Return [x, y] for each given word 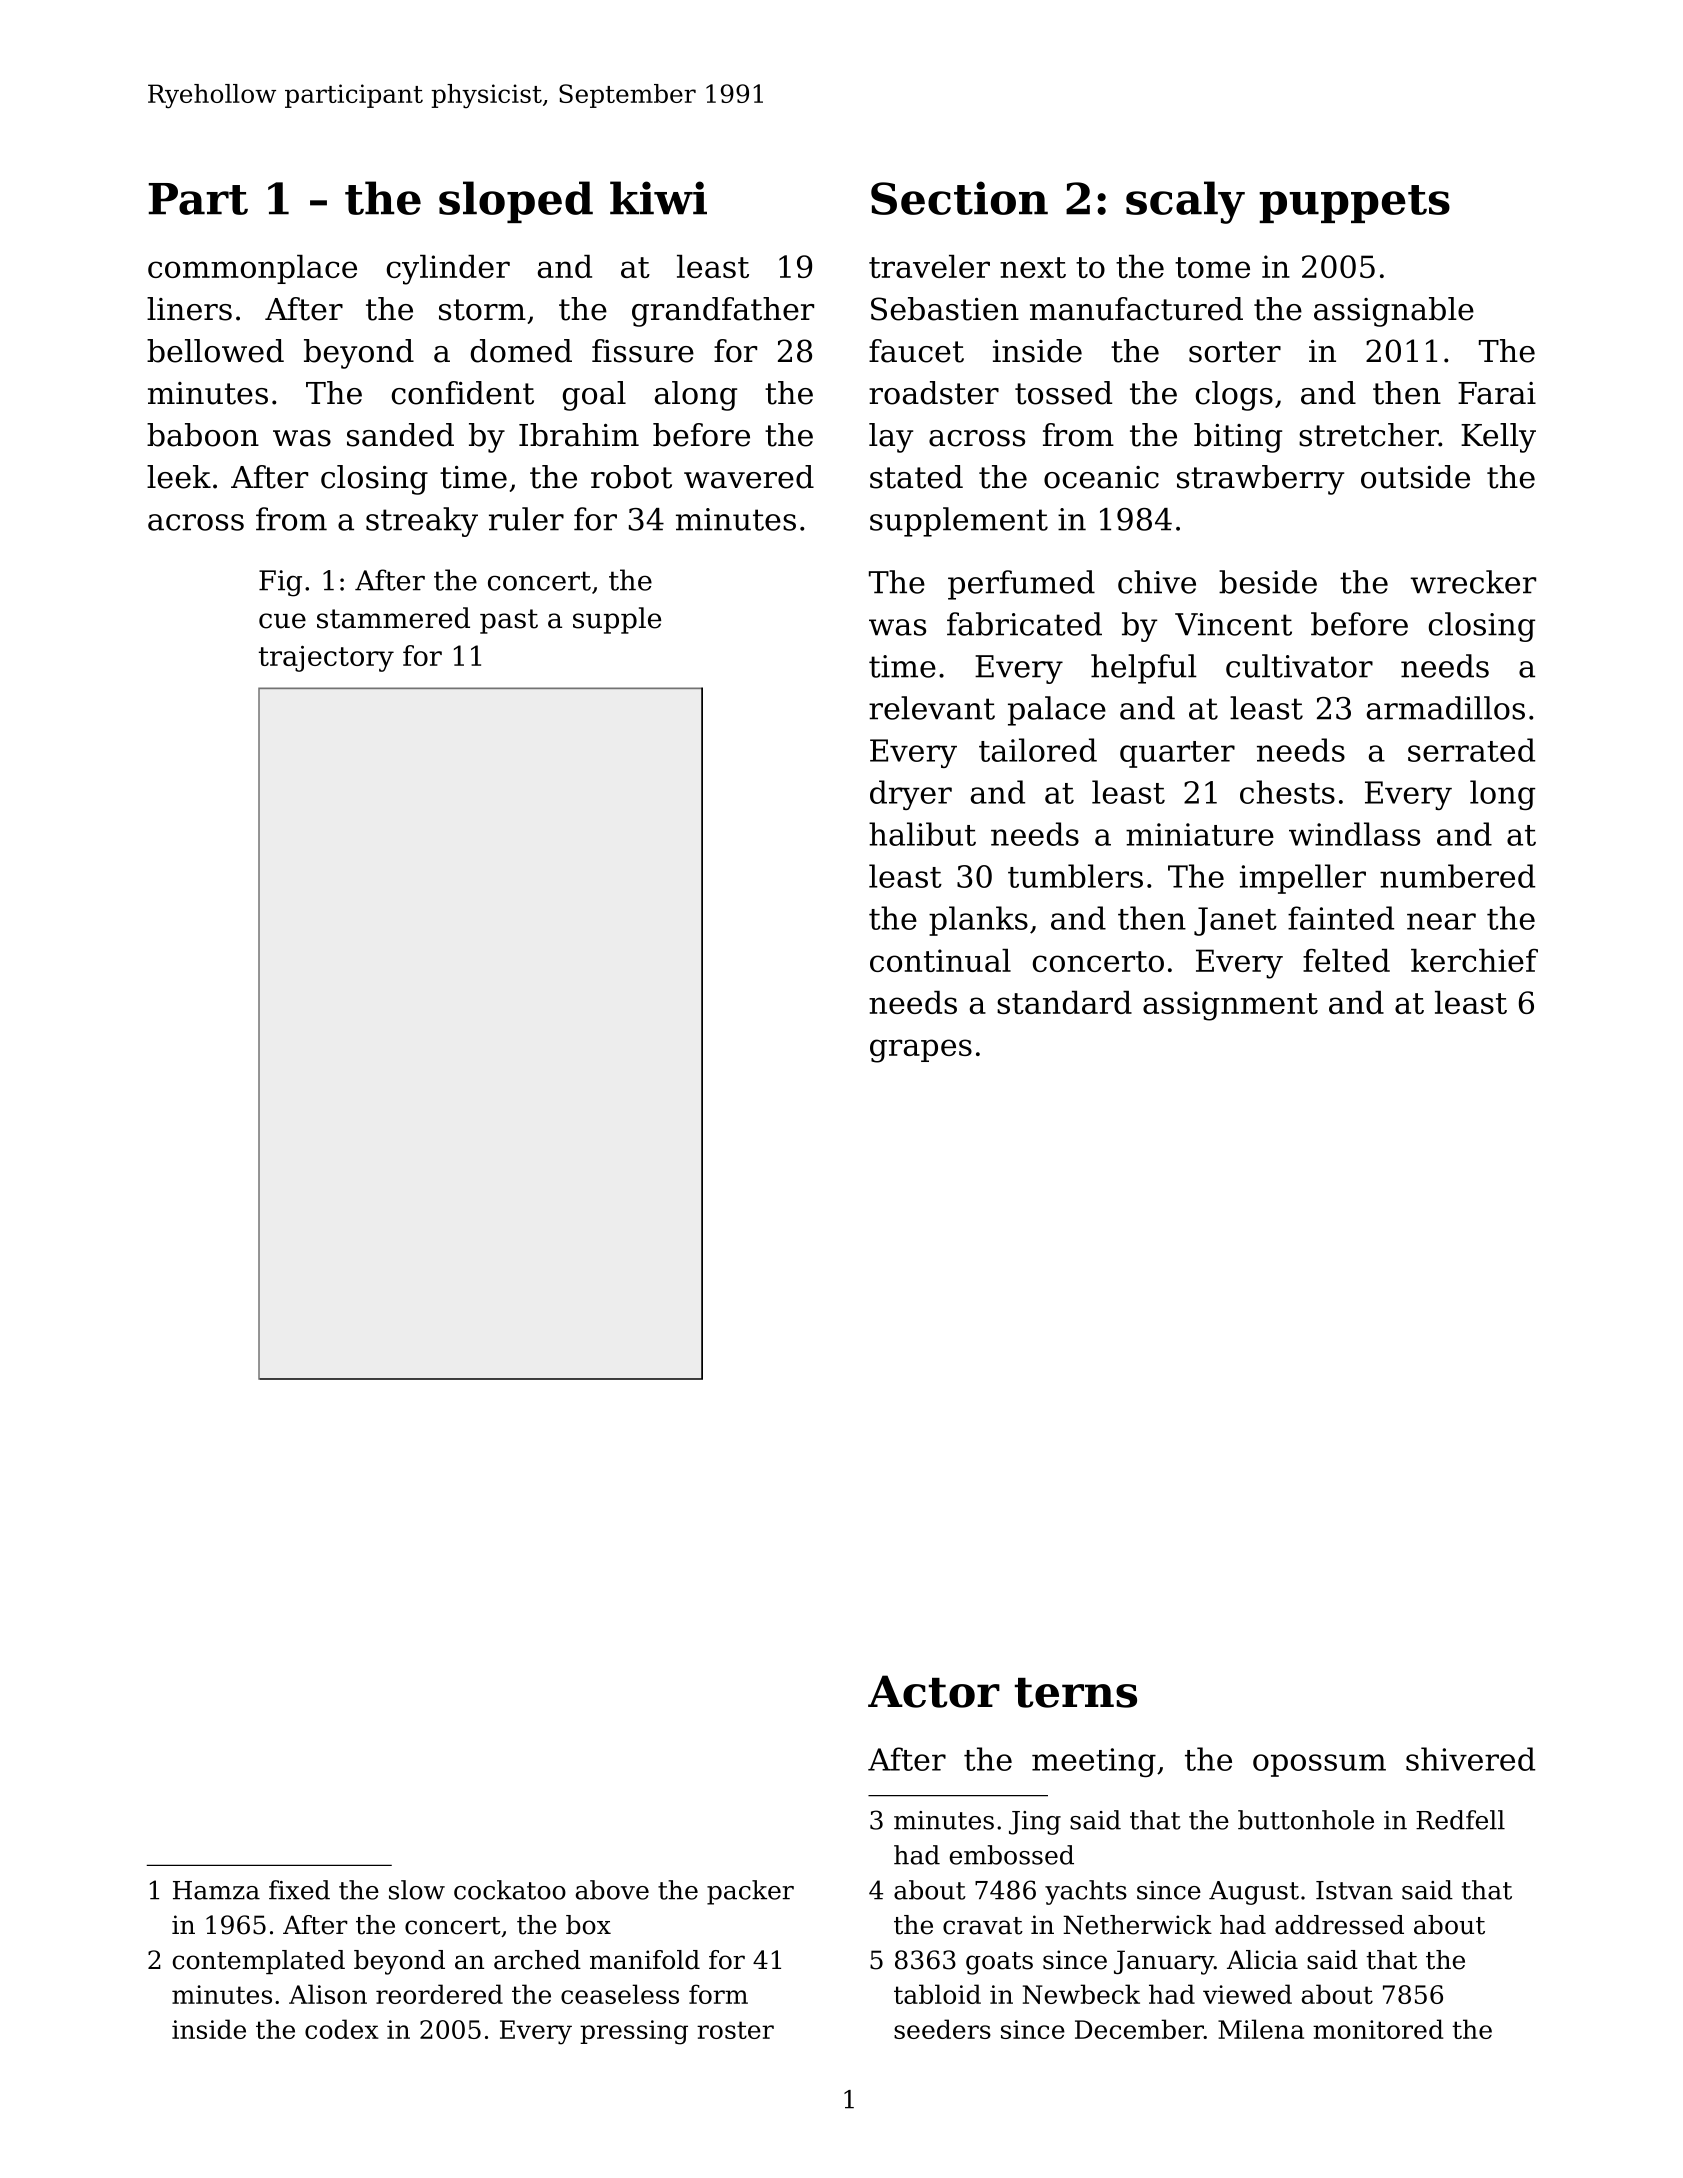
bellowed [215, 351]
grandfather [723, 312]
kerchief [1474, 960]
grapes [921, 1051]
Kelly [1498, 438]
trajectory [326, 659]
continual [940, 960]
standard [1064, 1002]
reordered [439, 1994]
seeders [942, 2029]
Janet [1235, 921]
